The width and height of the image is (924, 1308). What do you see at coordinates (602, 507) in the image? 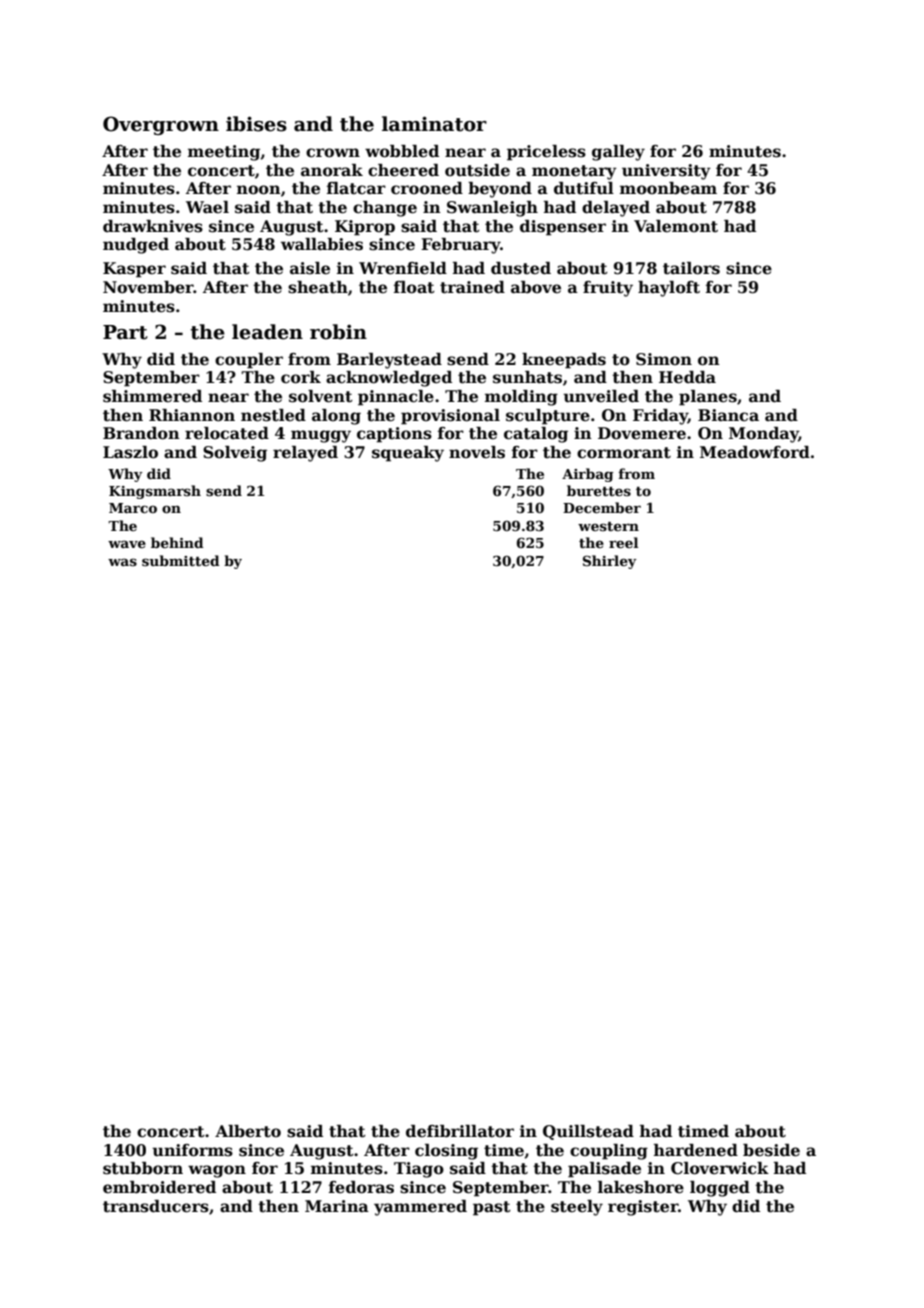
I see `December` at bounding box center [602, 507].
